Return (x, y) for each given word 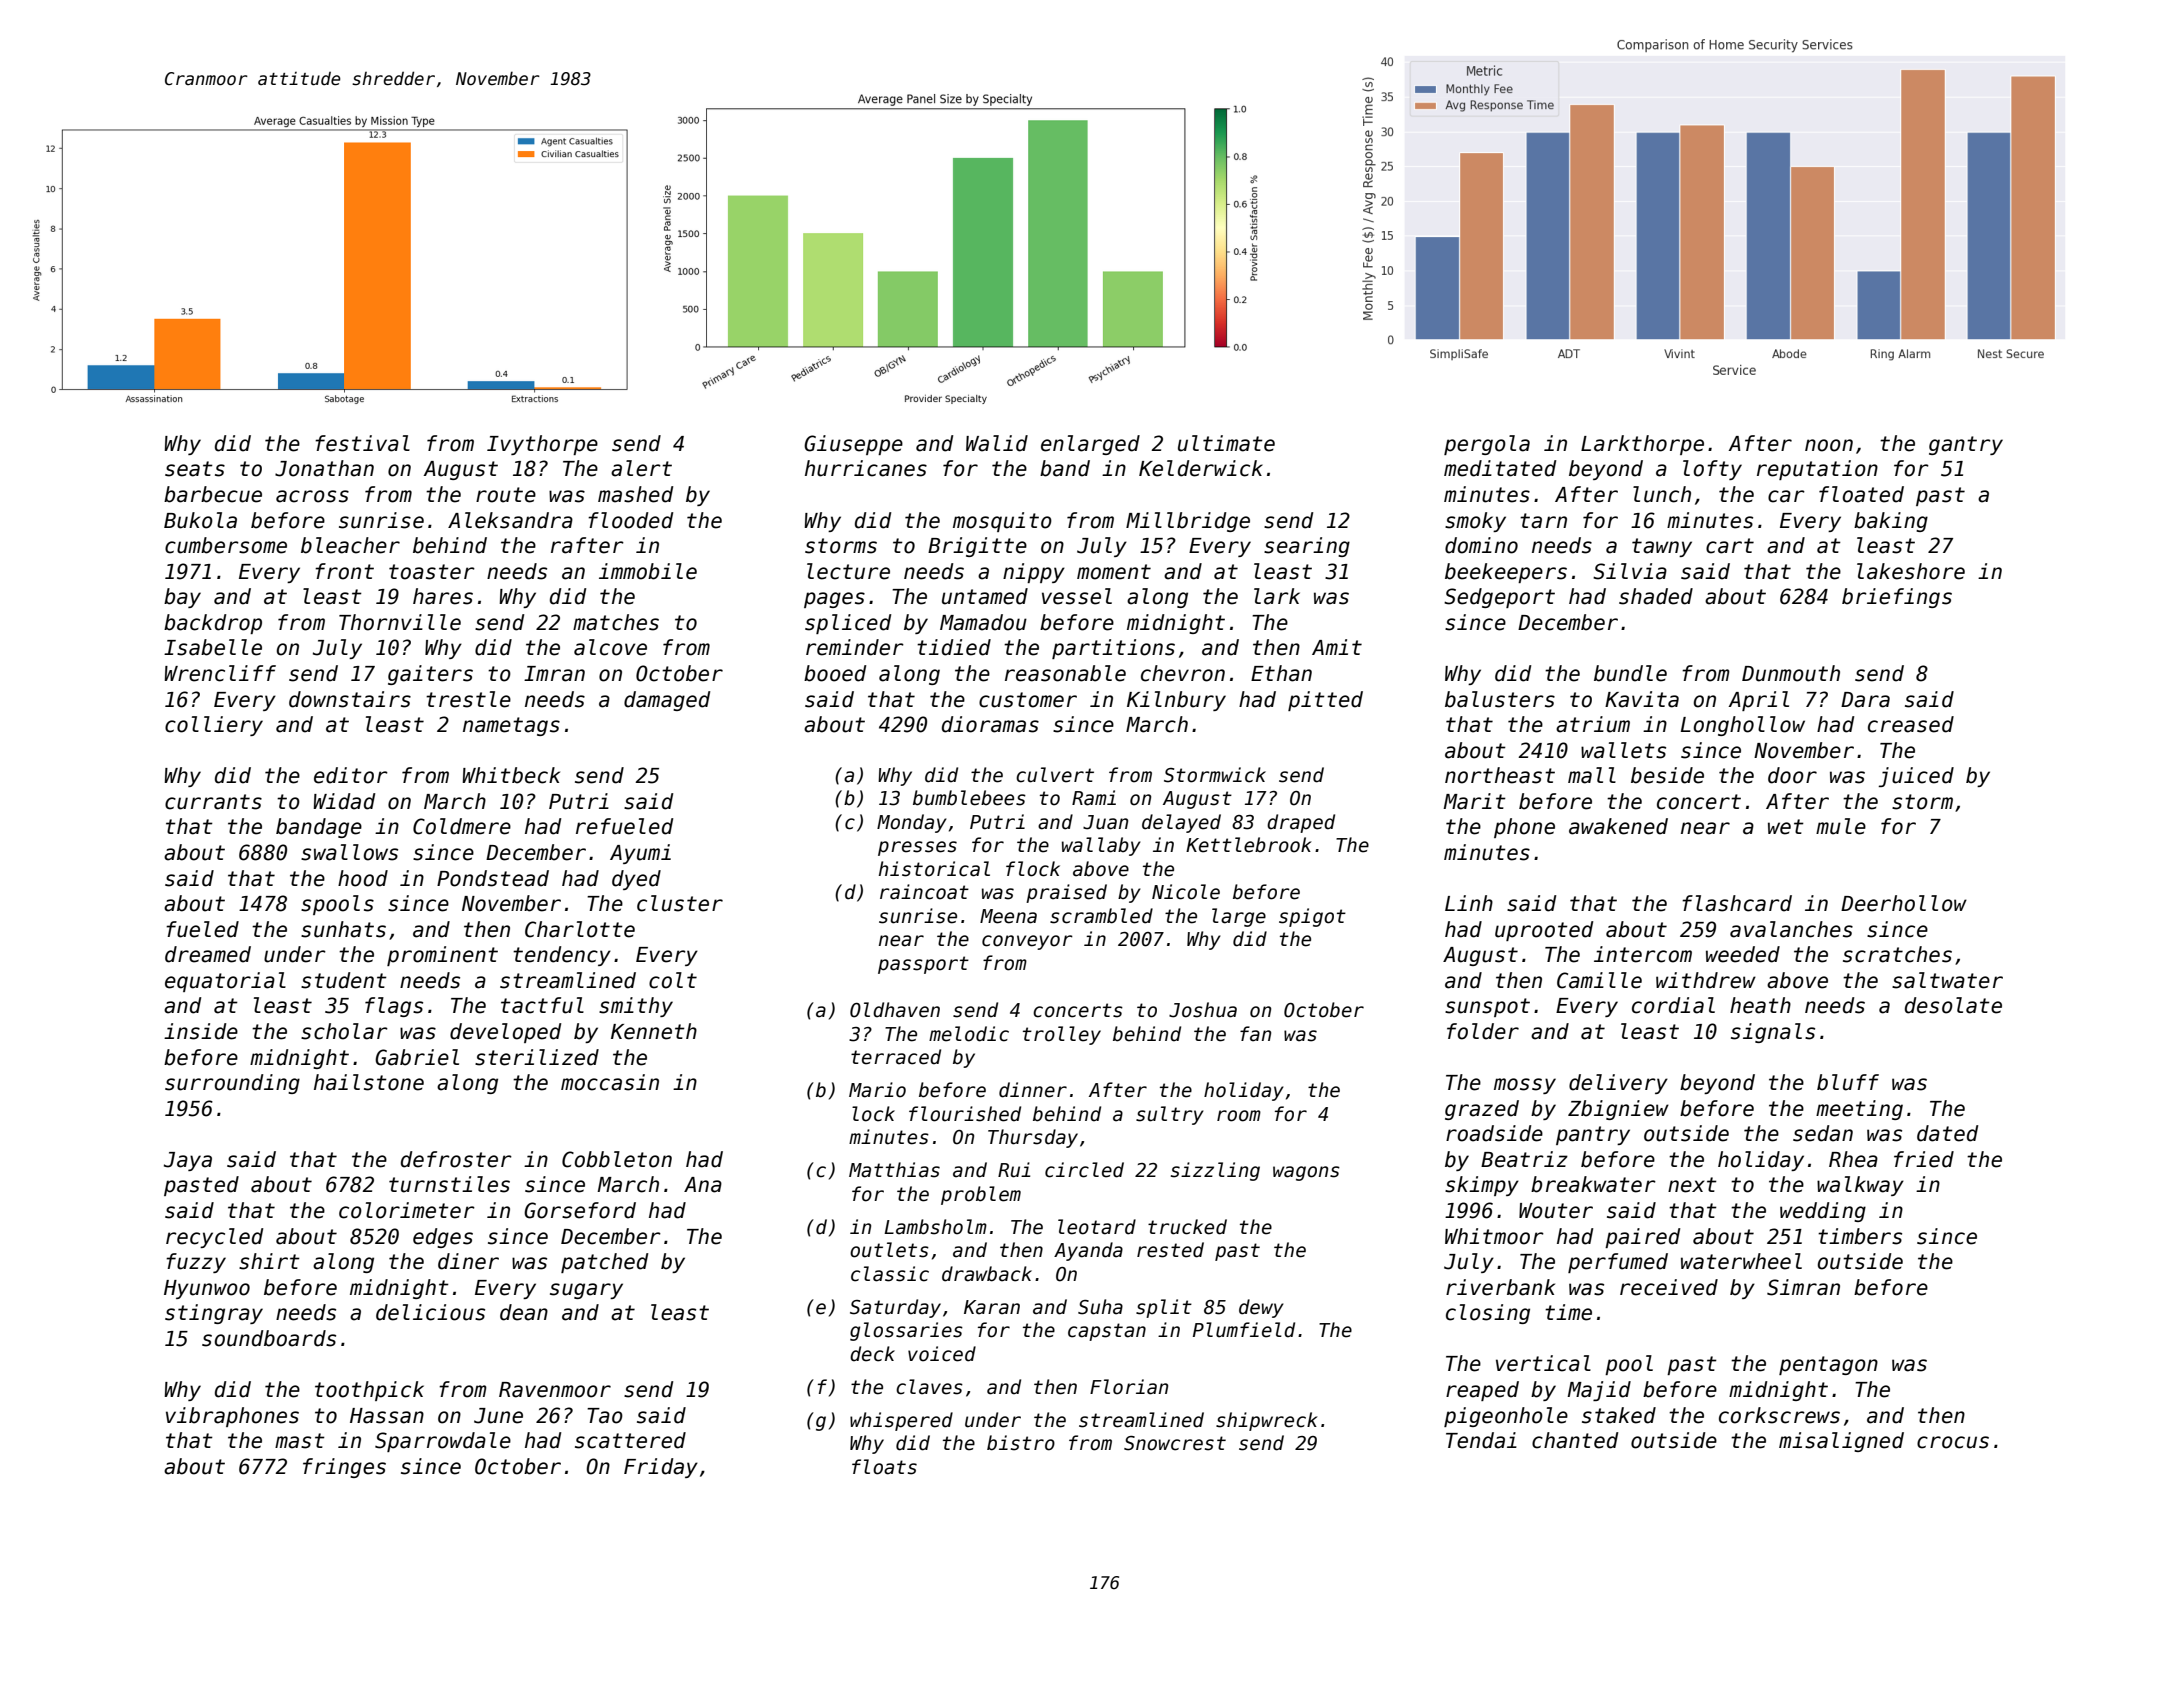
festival (362, 443)
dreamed (208, 954)
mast (300, 1441)
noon (1829, 445)
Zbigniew (1618, 1110)
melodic (969, 1034)
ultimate (1226, 443)
